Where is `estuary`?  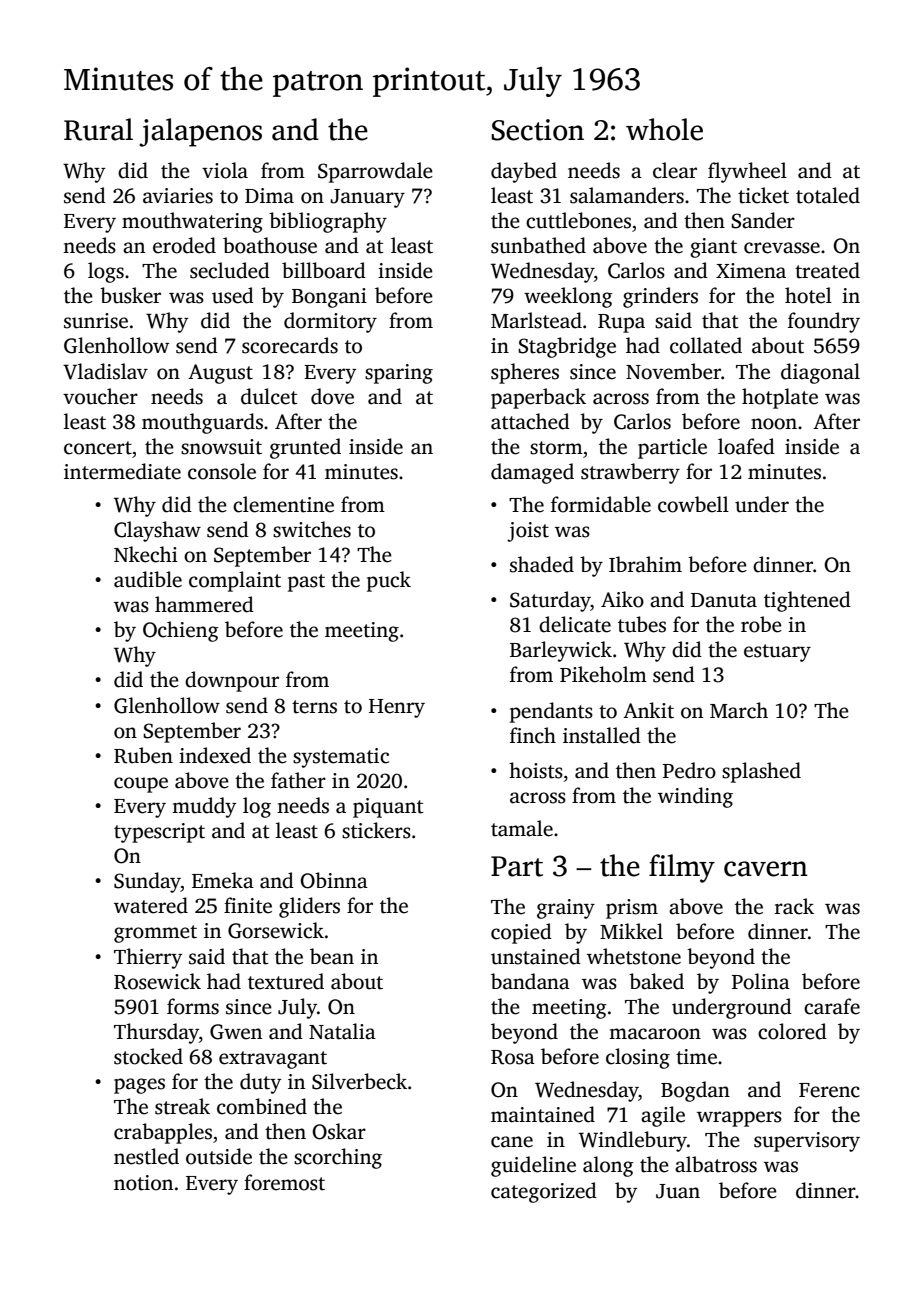 estuary is located at coordinates (777, 653).
